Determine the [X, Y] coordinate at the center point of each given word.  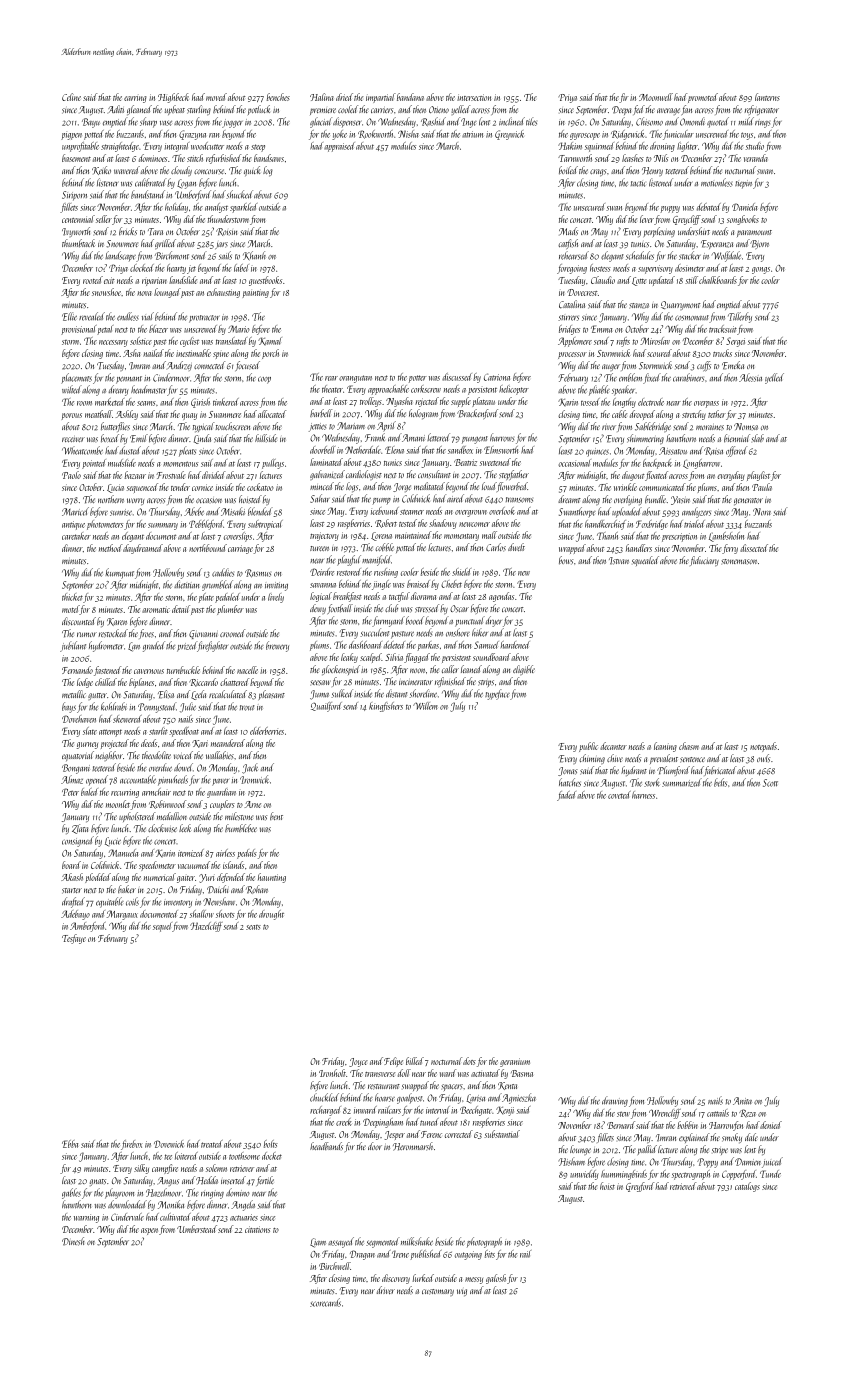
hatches [570, 782]
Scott [770, 783]
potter [418, 379]
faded [566, 796]
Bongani [76, 769]
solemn [216, 1168]
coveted [619, 795]
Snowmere [122, 244]
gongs [761, 270]
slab [758, 438]
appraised [339, 147]
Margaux [122, 915]
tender [180, 487]
